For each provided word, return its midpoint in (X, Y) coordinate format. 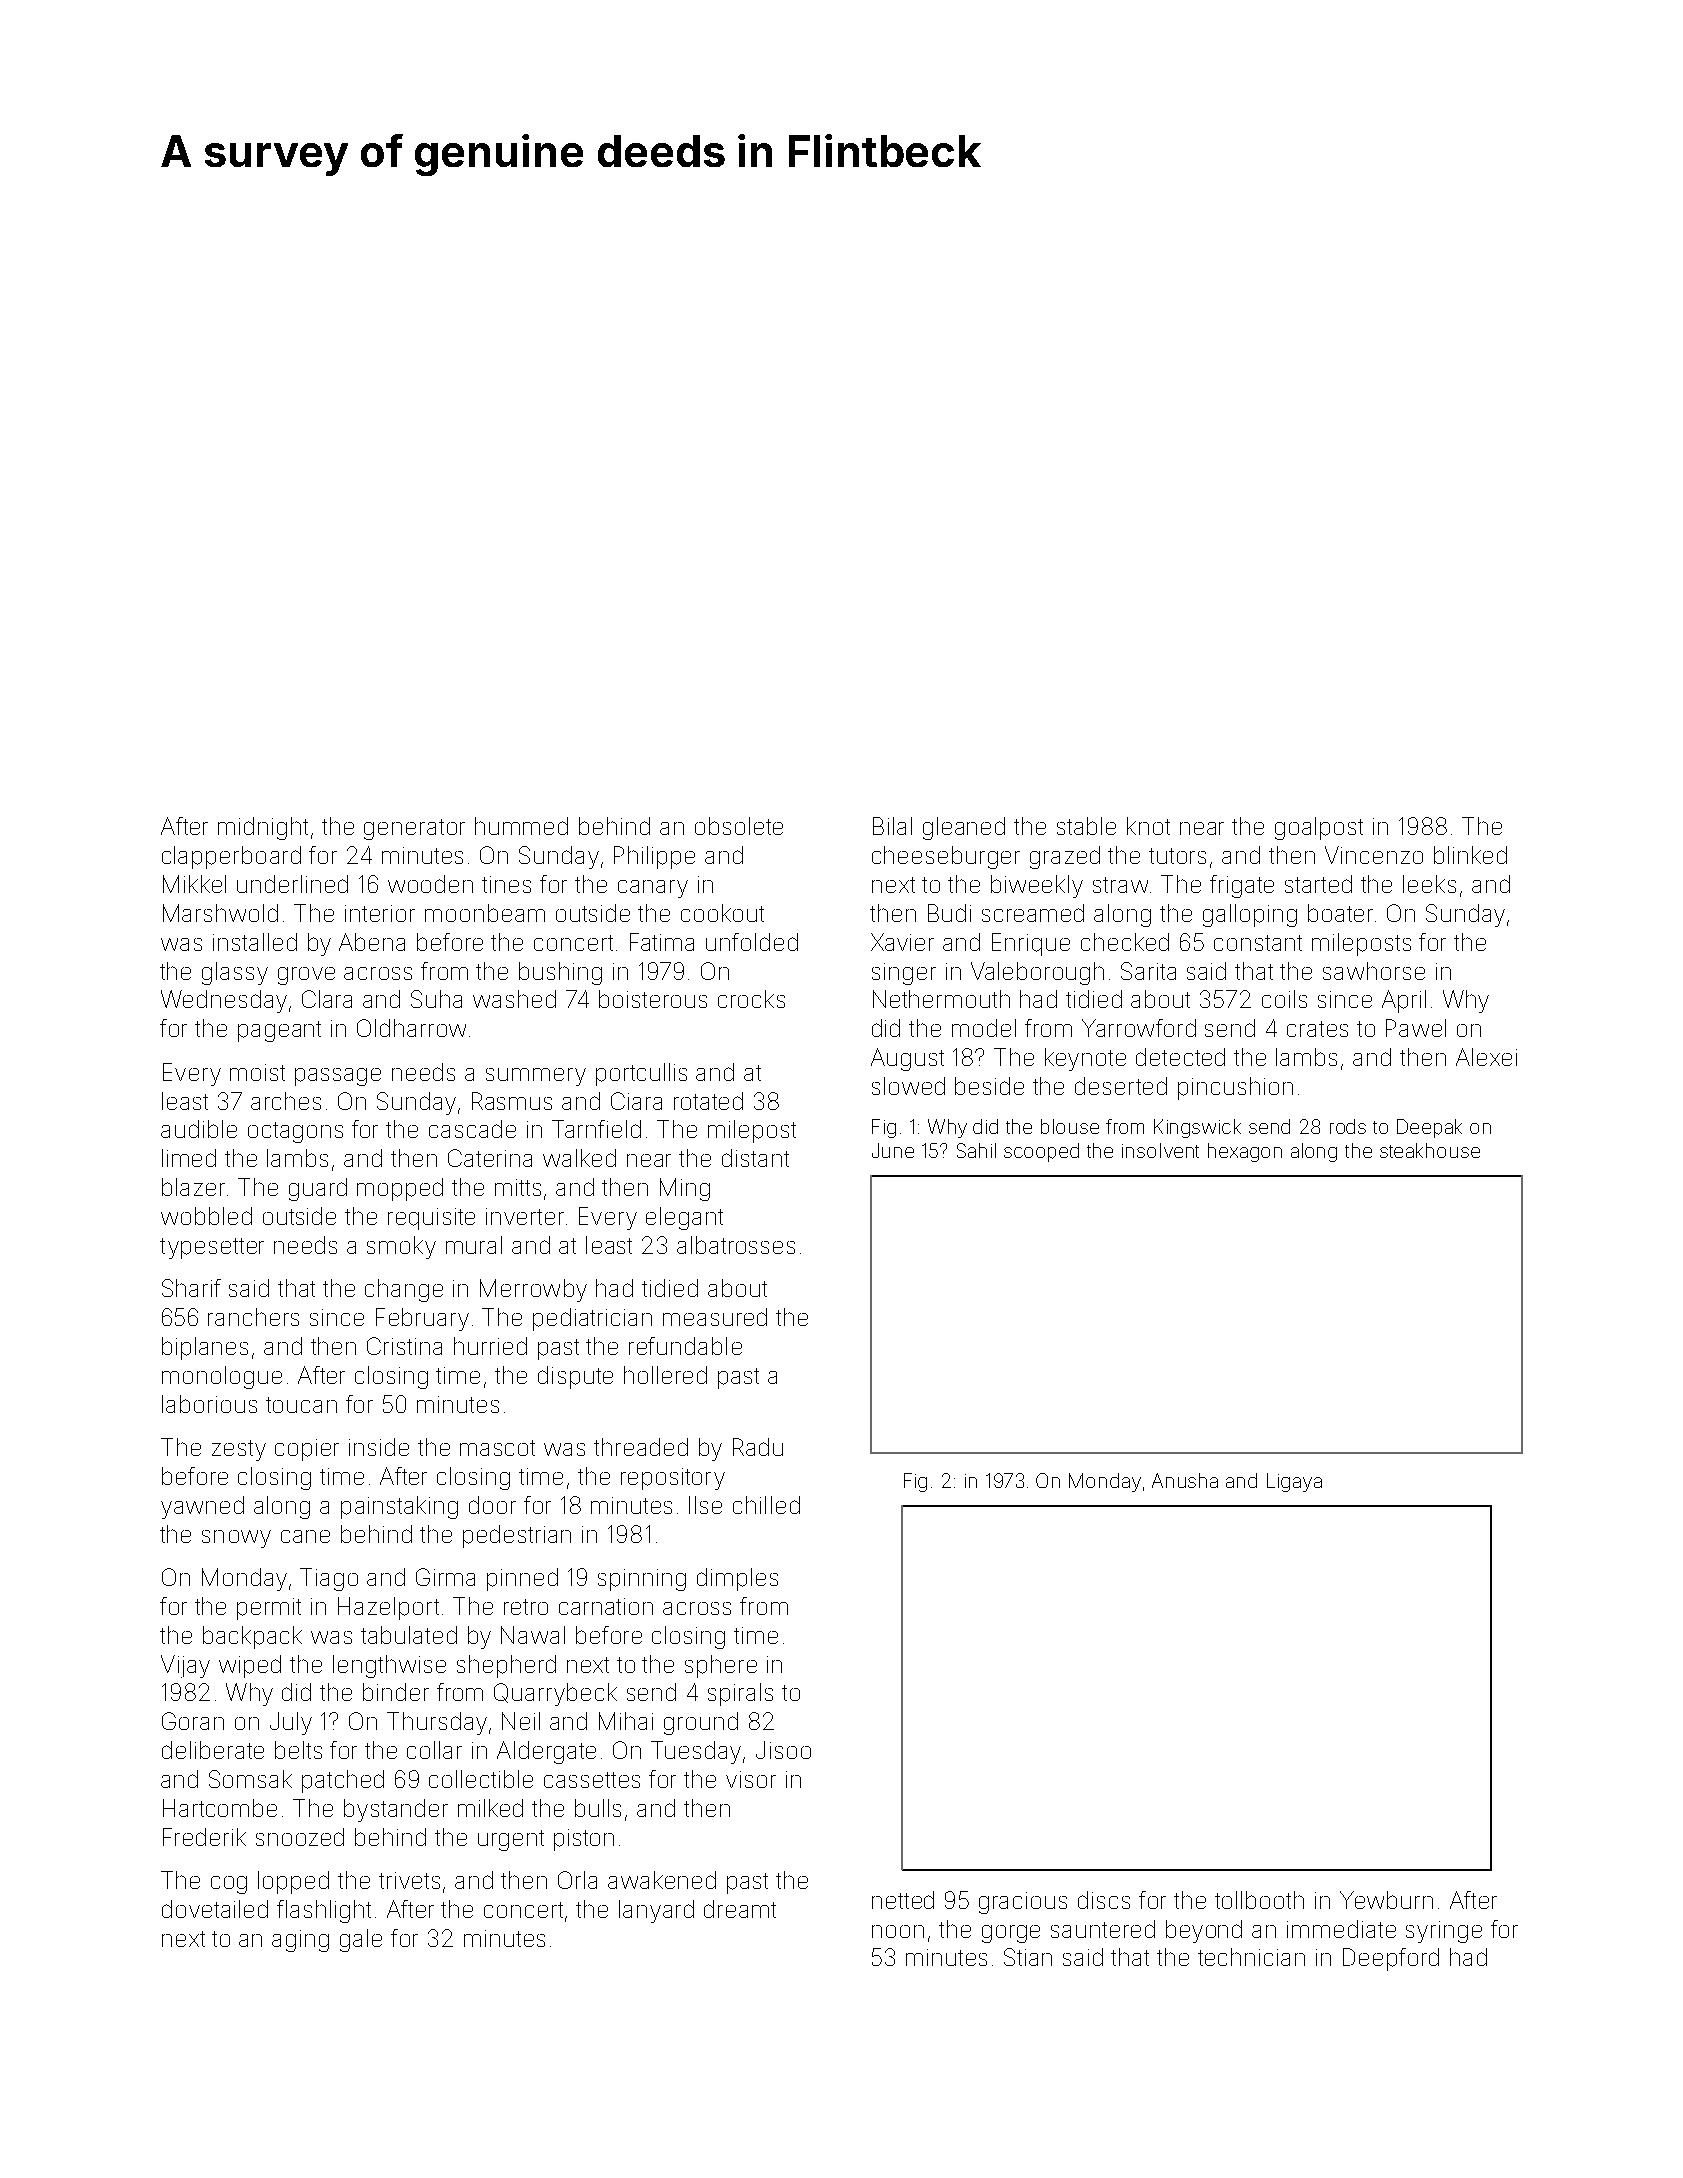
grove (306, 976)
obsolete (739, 826)
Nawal (533, 1635)
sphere (721, 1666)
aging (300, 1941)
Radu (758, 1447)
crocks (751, 999)
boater (1340, 913)
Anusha (1185, 1480)
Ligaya (1294, 1482)
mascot (497, 1448)
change (404, 1290)
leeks (1429, 884)
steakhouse (1430, 1150)
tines (506, 884)
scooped (1041, 1152)
